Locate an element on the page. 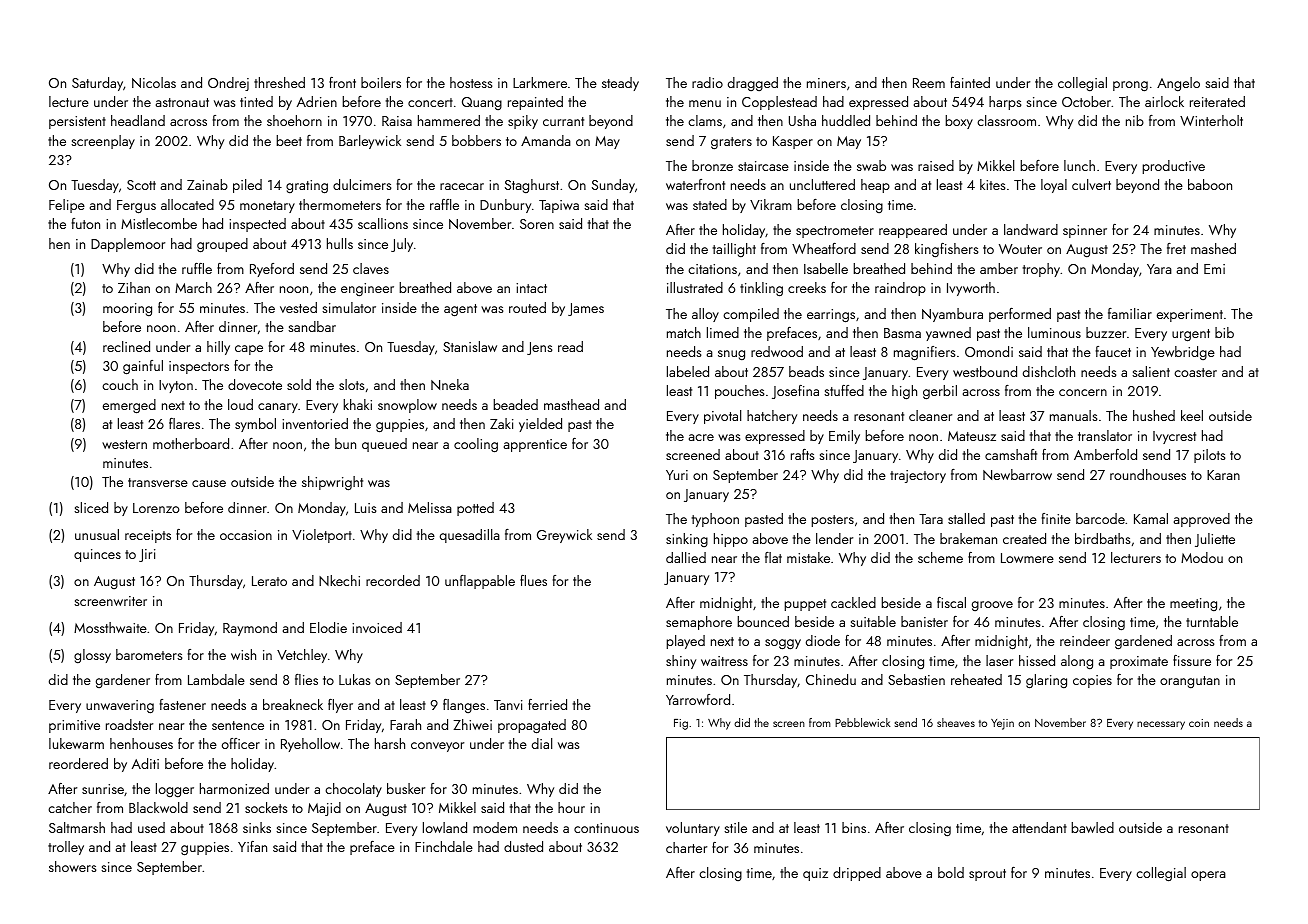 Image resolution: width=1308 pixels, height=924 pixels. transverse is located at coordinates (158, 482).
